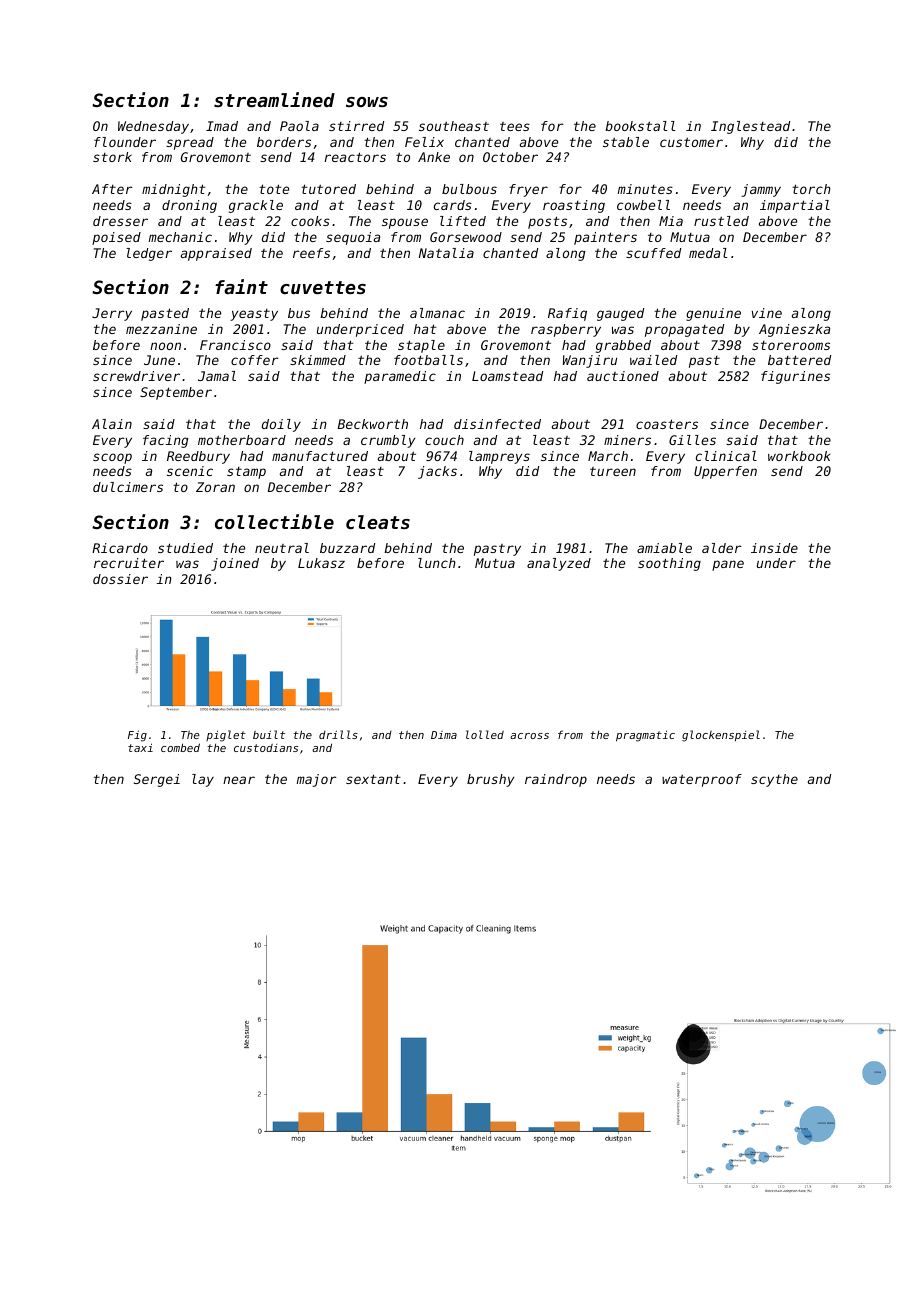 The width and height of the document is (924, 1311). Describe the element at coordinates (722, 548) in the document. I see `alder` at that location.
